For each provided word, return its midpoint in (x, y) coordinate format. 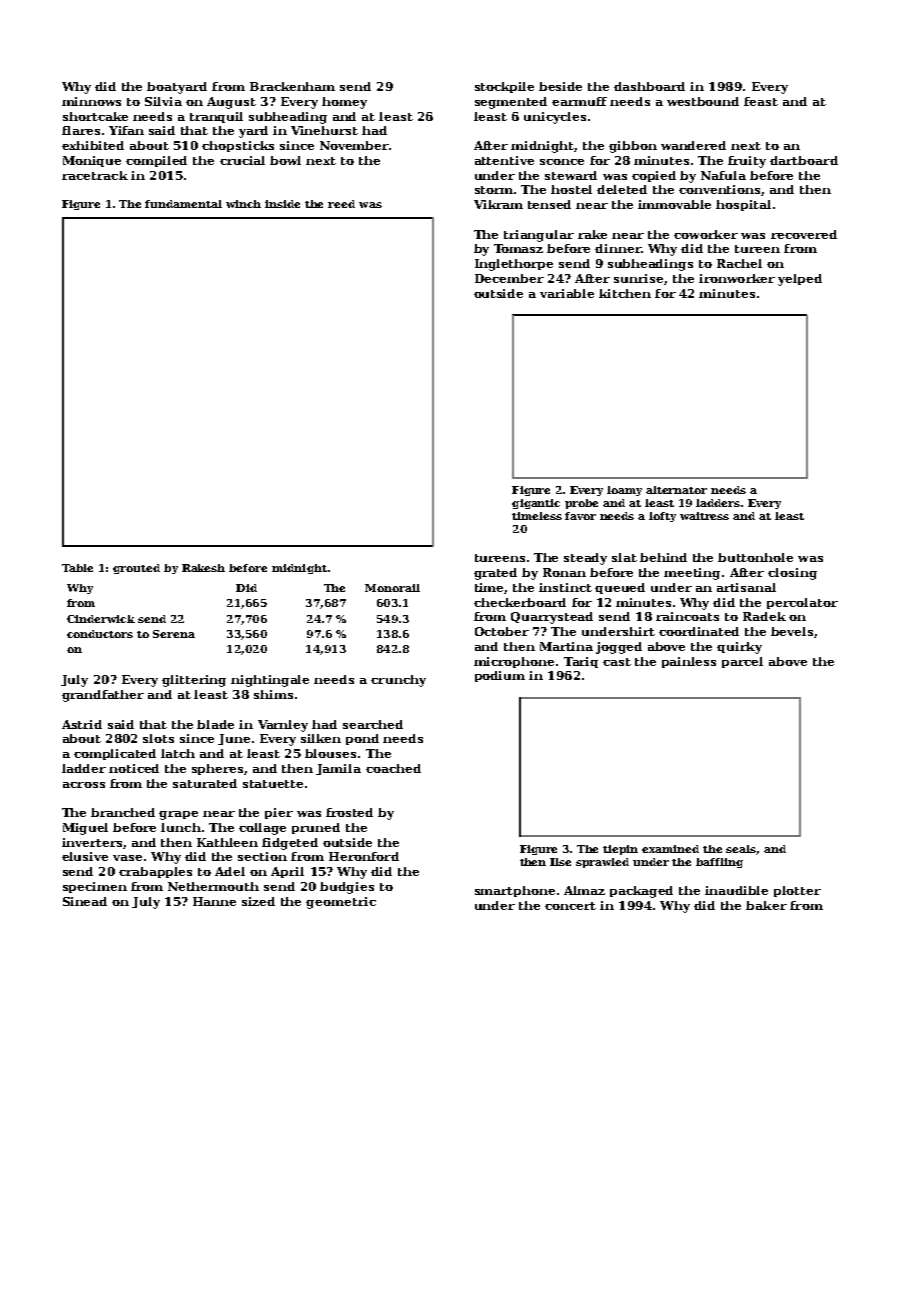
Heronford (364, 856)
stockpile (504, 87)
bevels (792, 631)
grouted (136, 569)
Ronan (564, 572)
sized (258, 901)
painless (689, 662)
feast (761, 101)
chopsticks (238, 146)
